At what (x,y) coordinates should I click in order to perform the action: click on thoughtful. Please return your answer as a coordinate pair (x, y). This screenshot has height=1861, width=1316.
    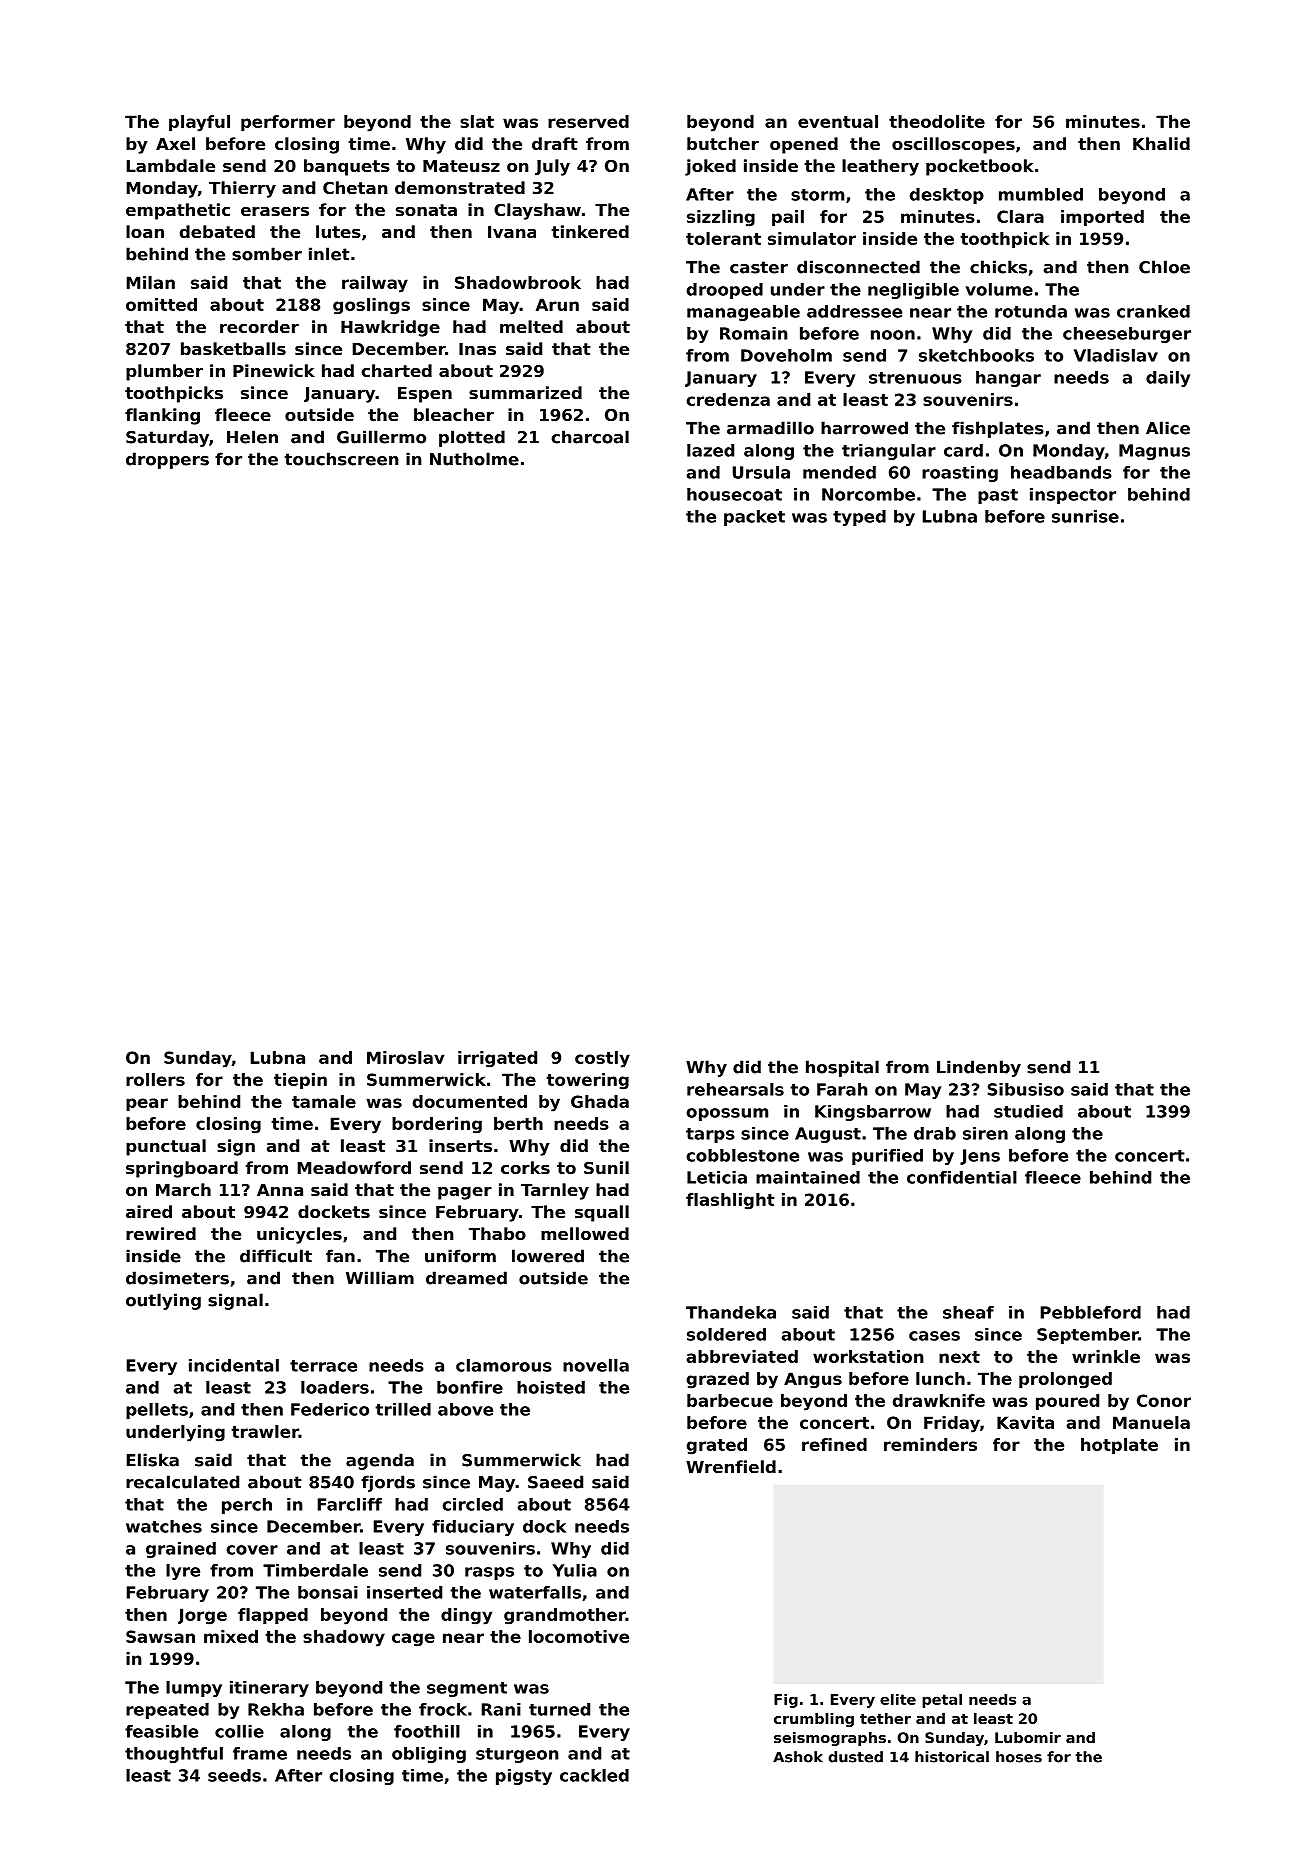
    Looking at the image, I should click on (174, 1755).
